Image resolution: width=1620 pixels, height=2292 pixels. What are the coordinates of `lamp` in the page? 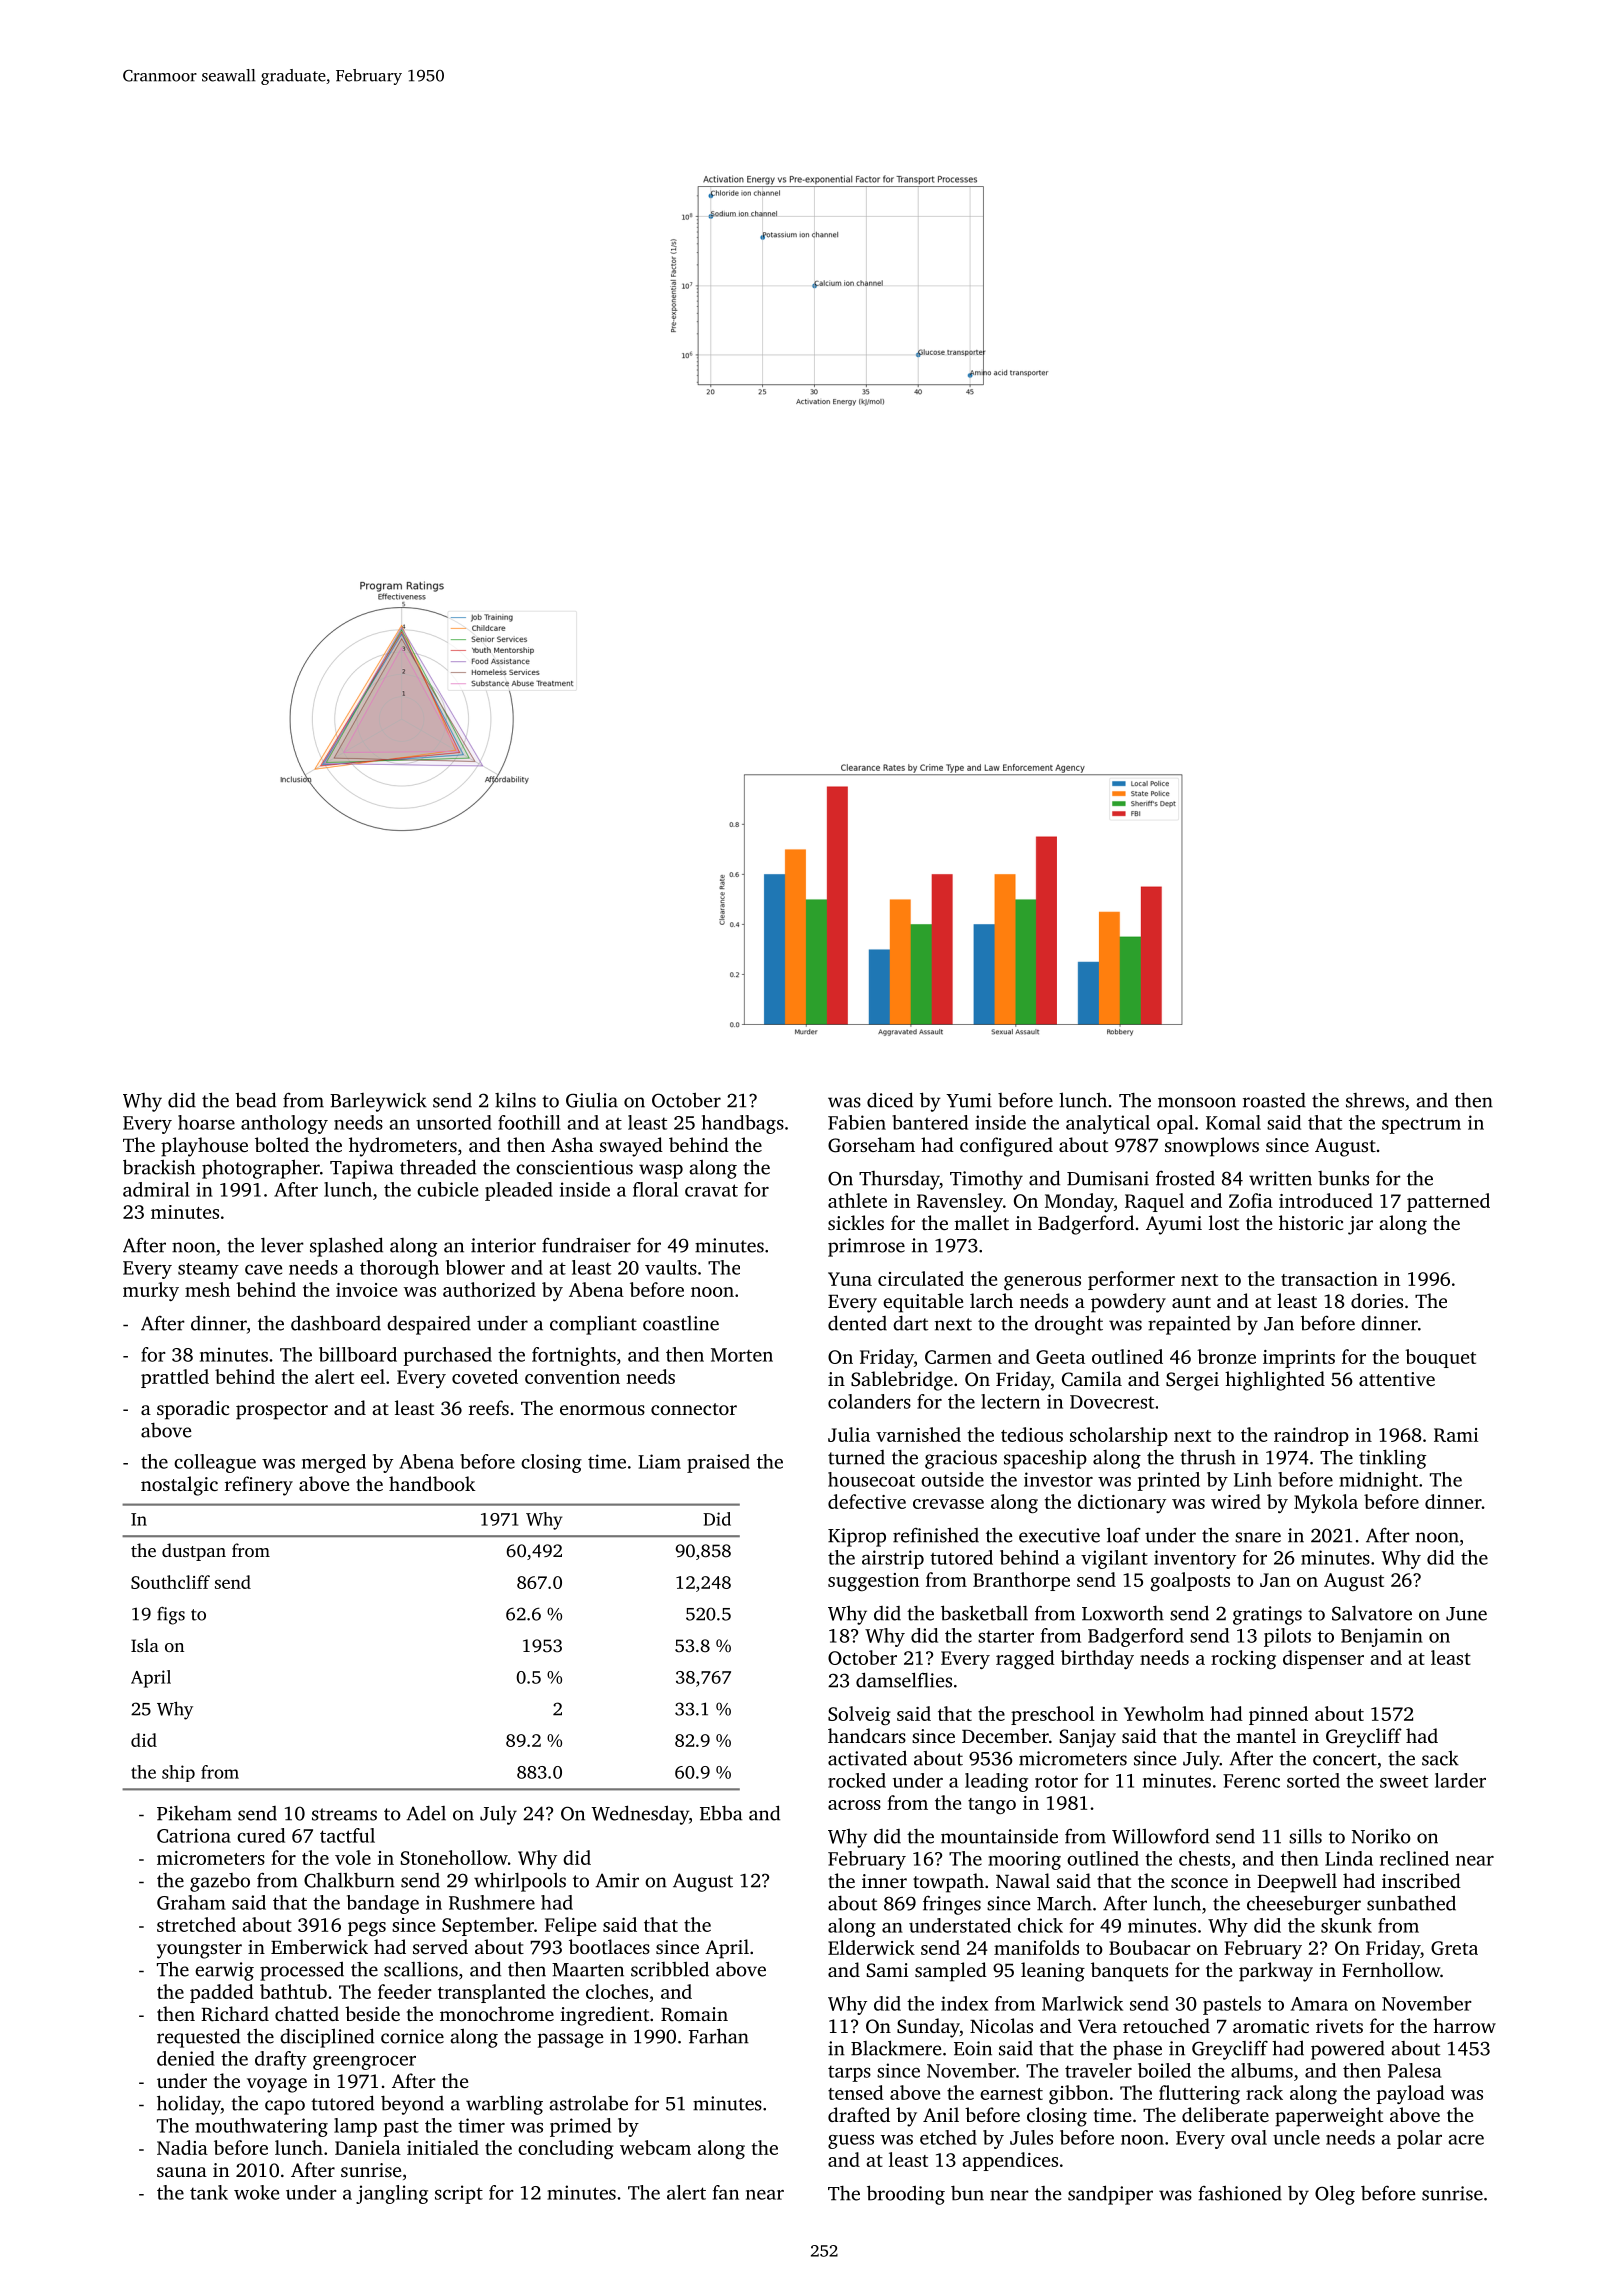 It's located at (355, 2127).
